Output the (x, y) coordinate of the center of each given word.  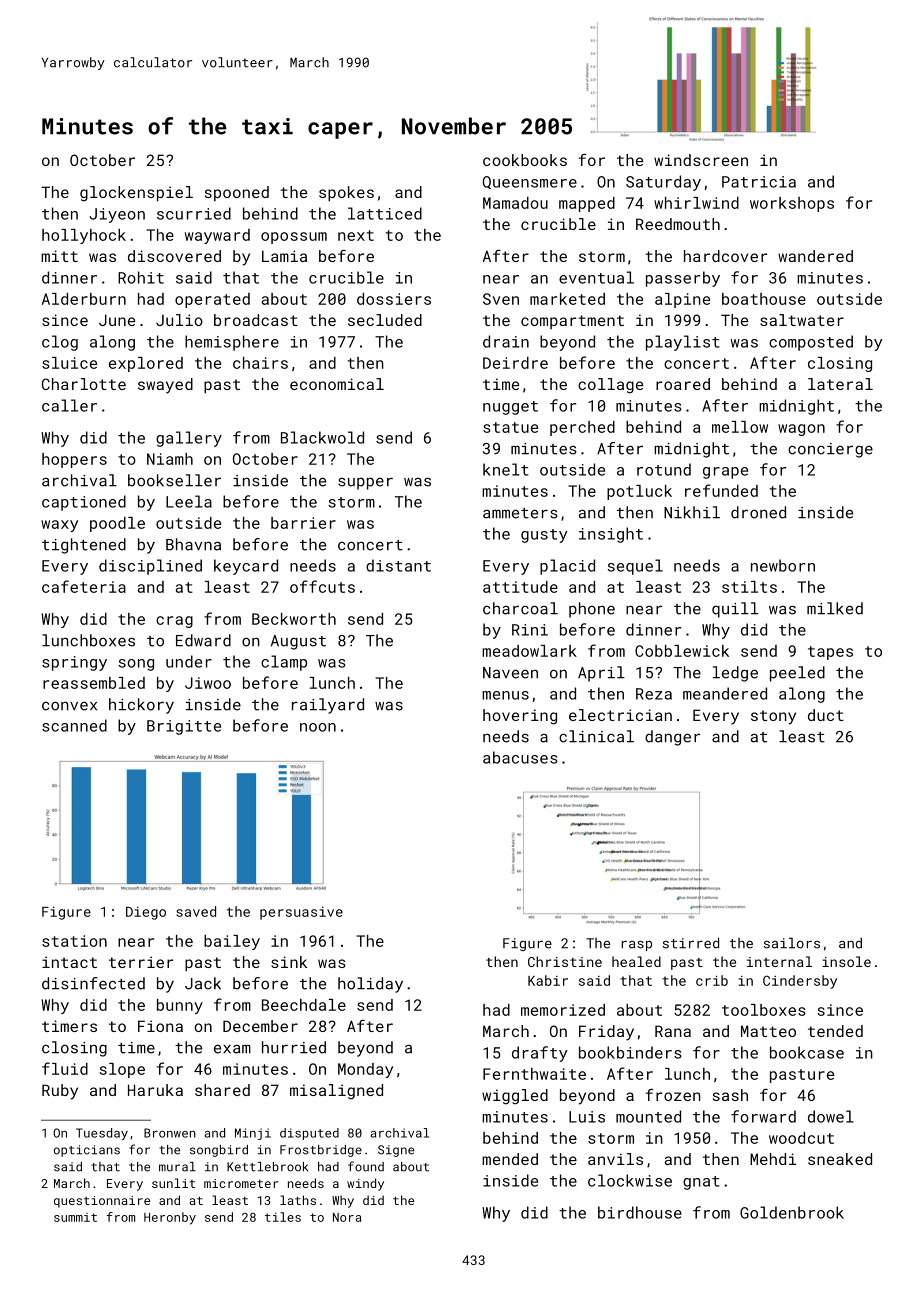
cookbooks (525, 160)
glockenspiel (136, 194)
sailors (792, 943)
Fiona (160, 1026)
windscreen (701, 160)
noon (318, 727)
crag (174, 622)
